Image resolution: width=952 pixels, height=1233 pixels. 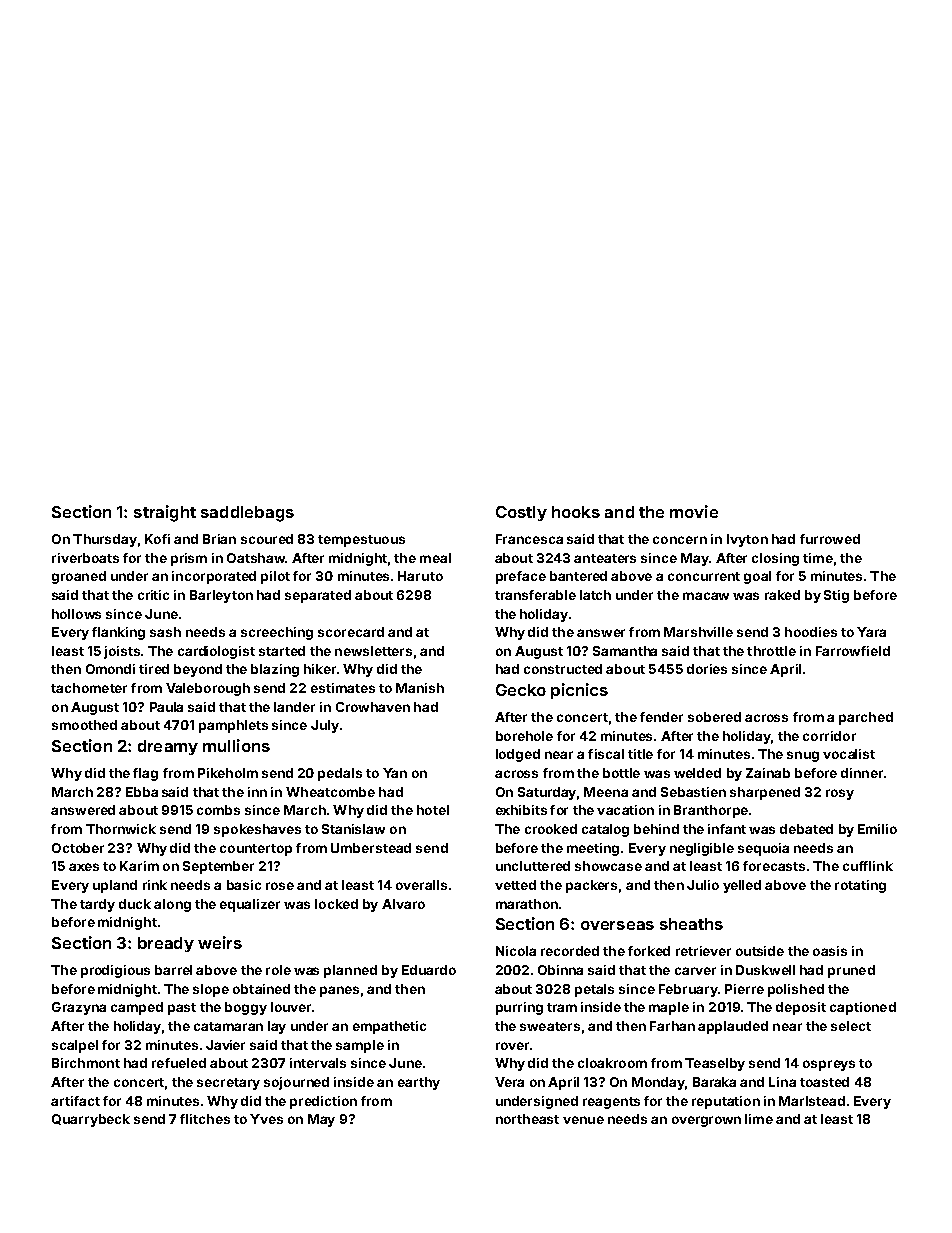 I want to click on Ebba, so click(x=142, y=792).
